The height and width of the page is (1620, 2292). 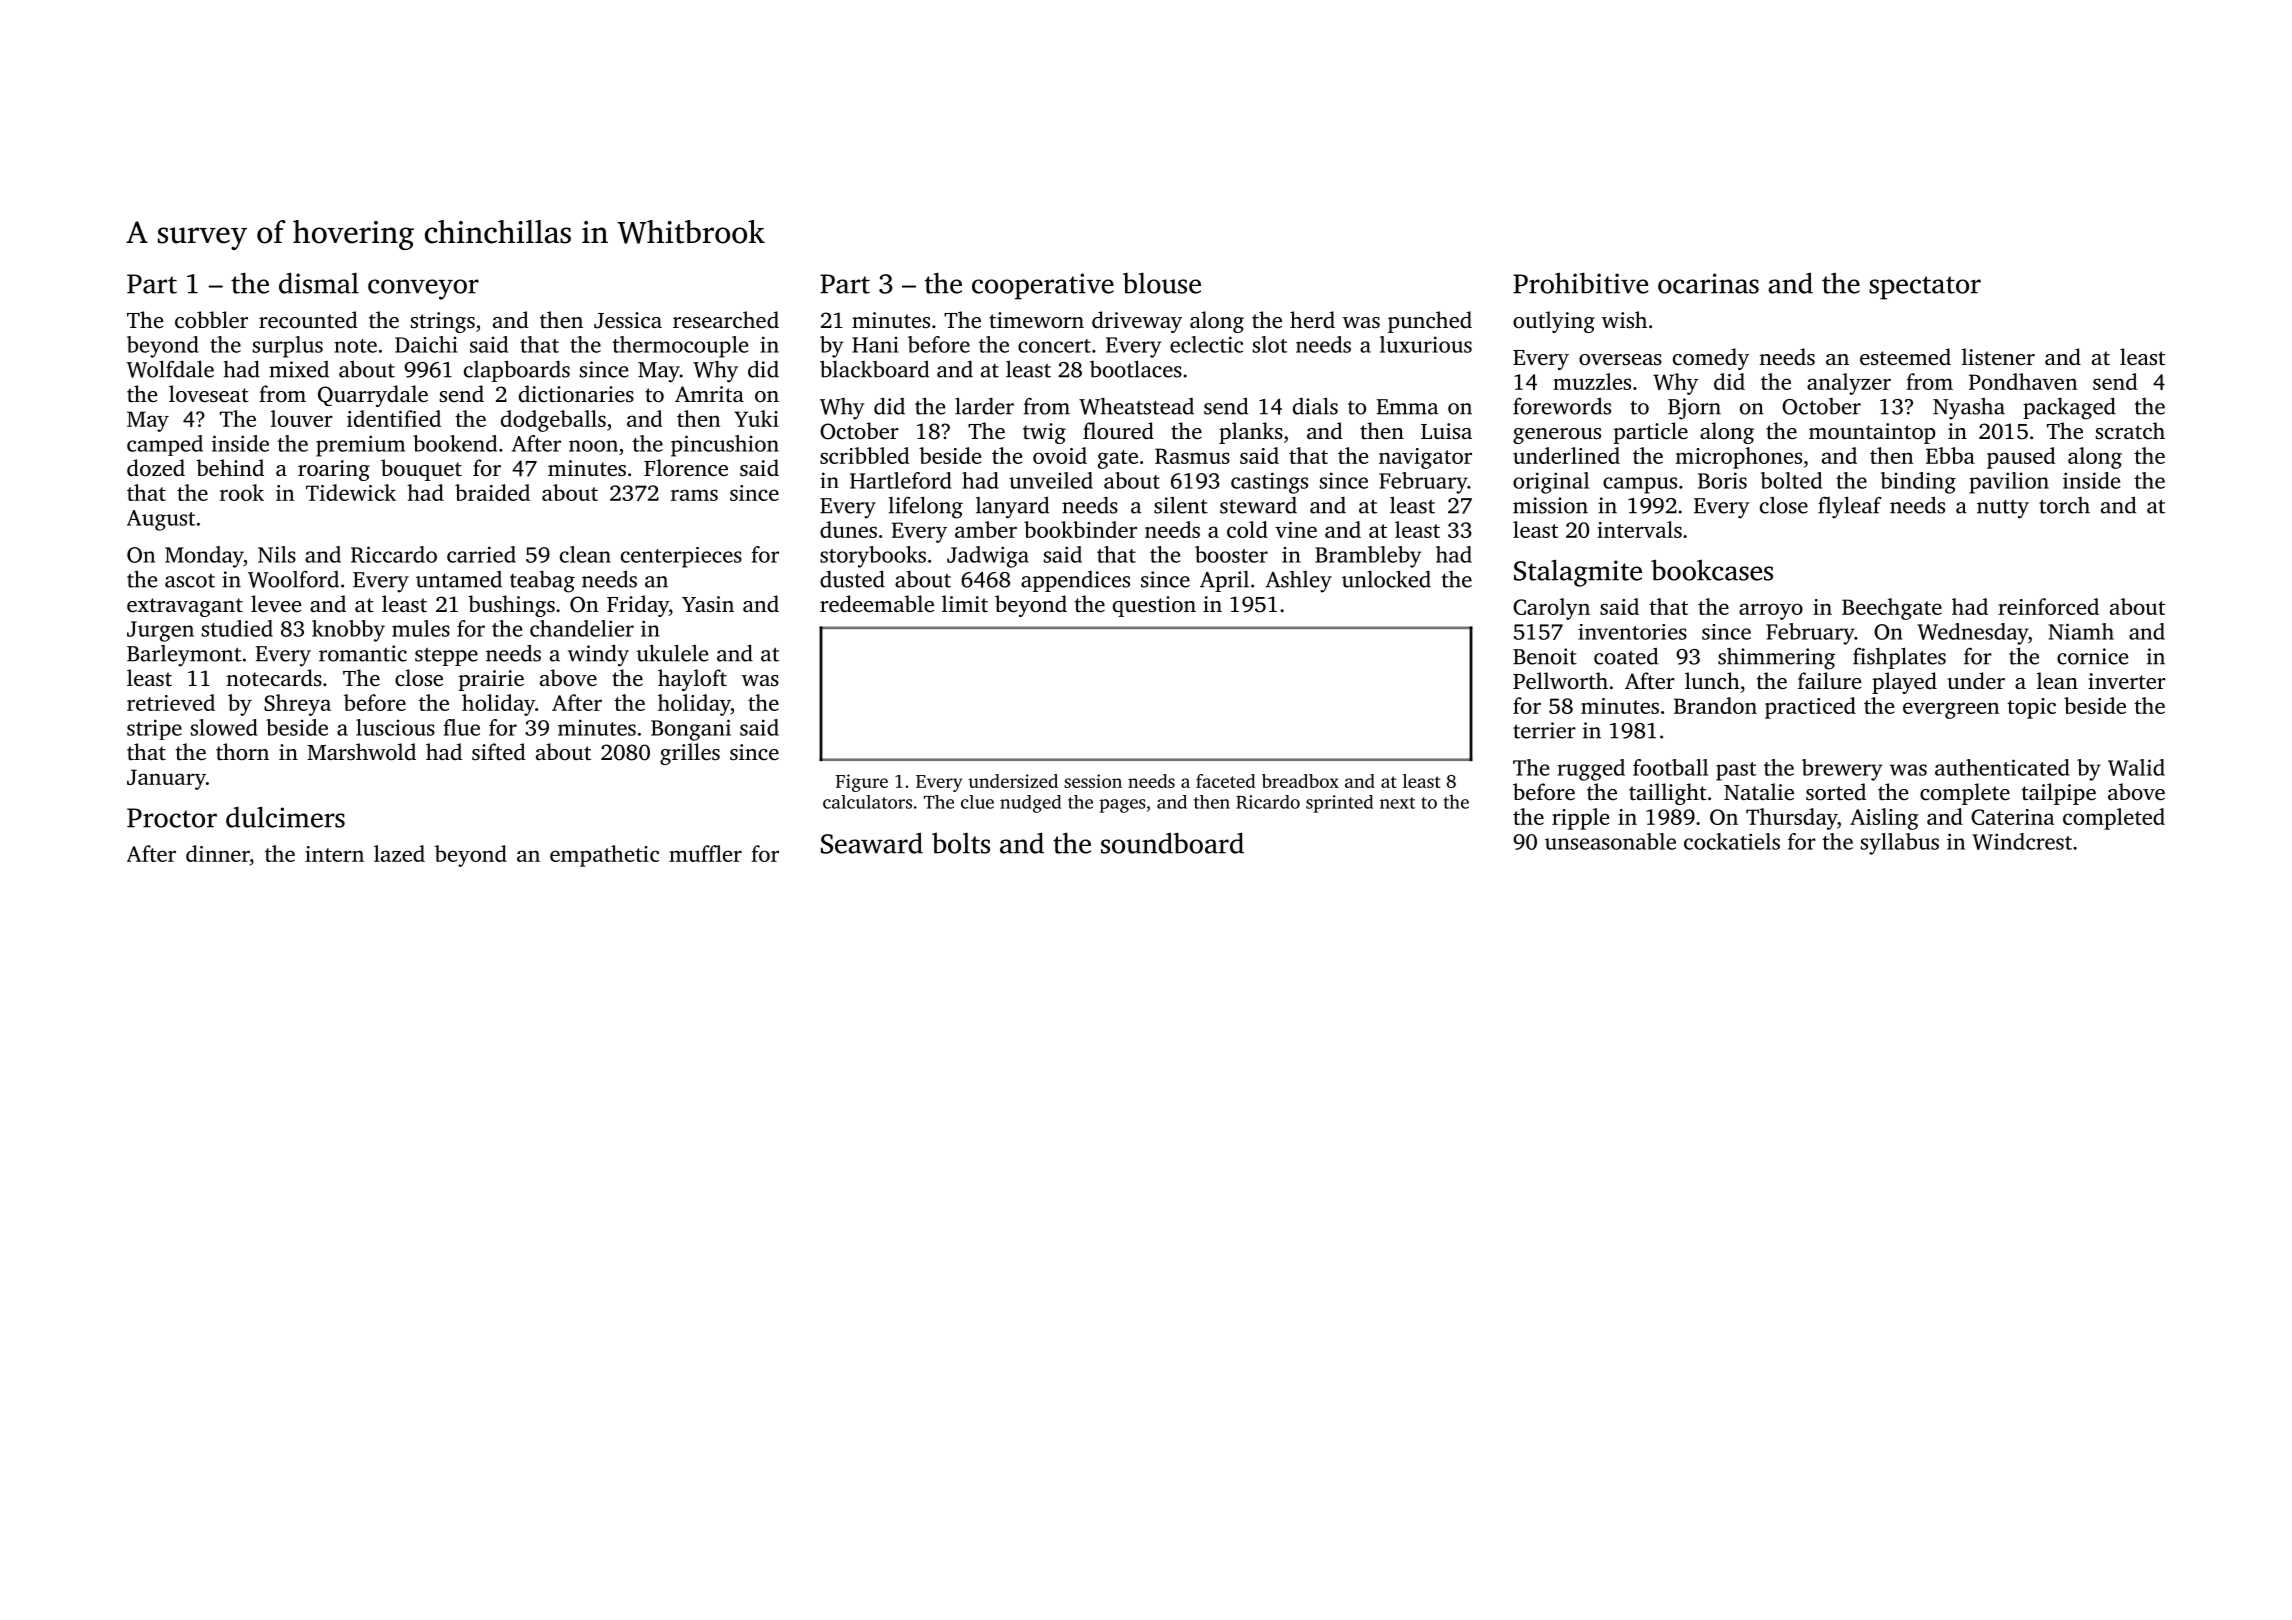 What do you see at coordinates (211, 320) in the page?
I see `cobbler` at bounding box center [211, 320].
